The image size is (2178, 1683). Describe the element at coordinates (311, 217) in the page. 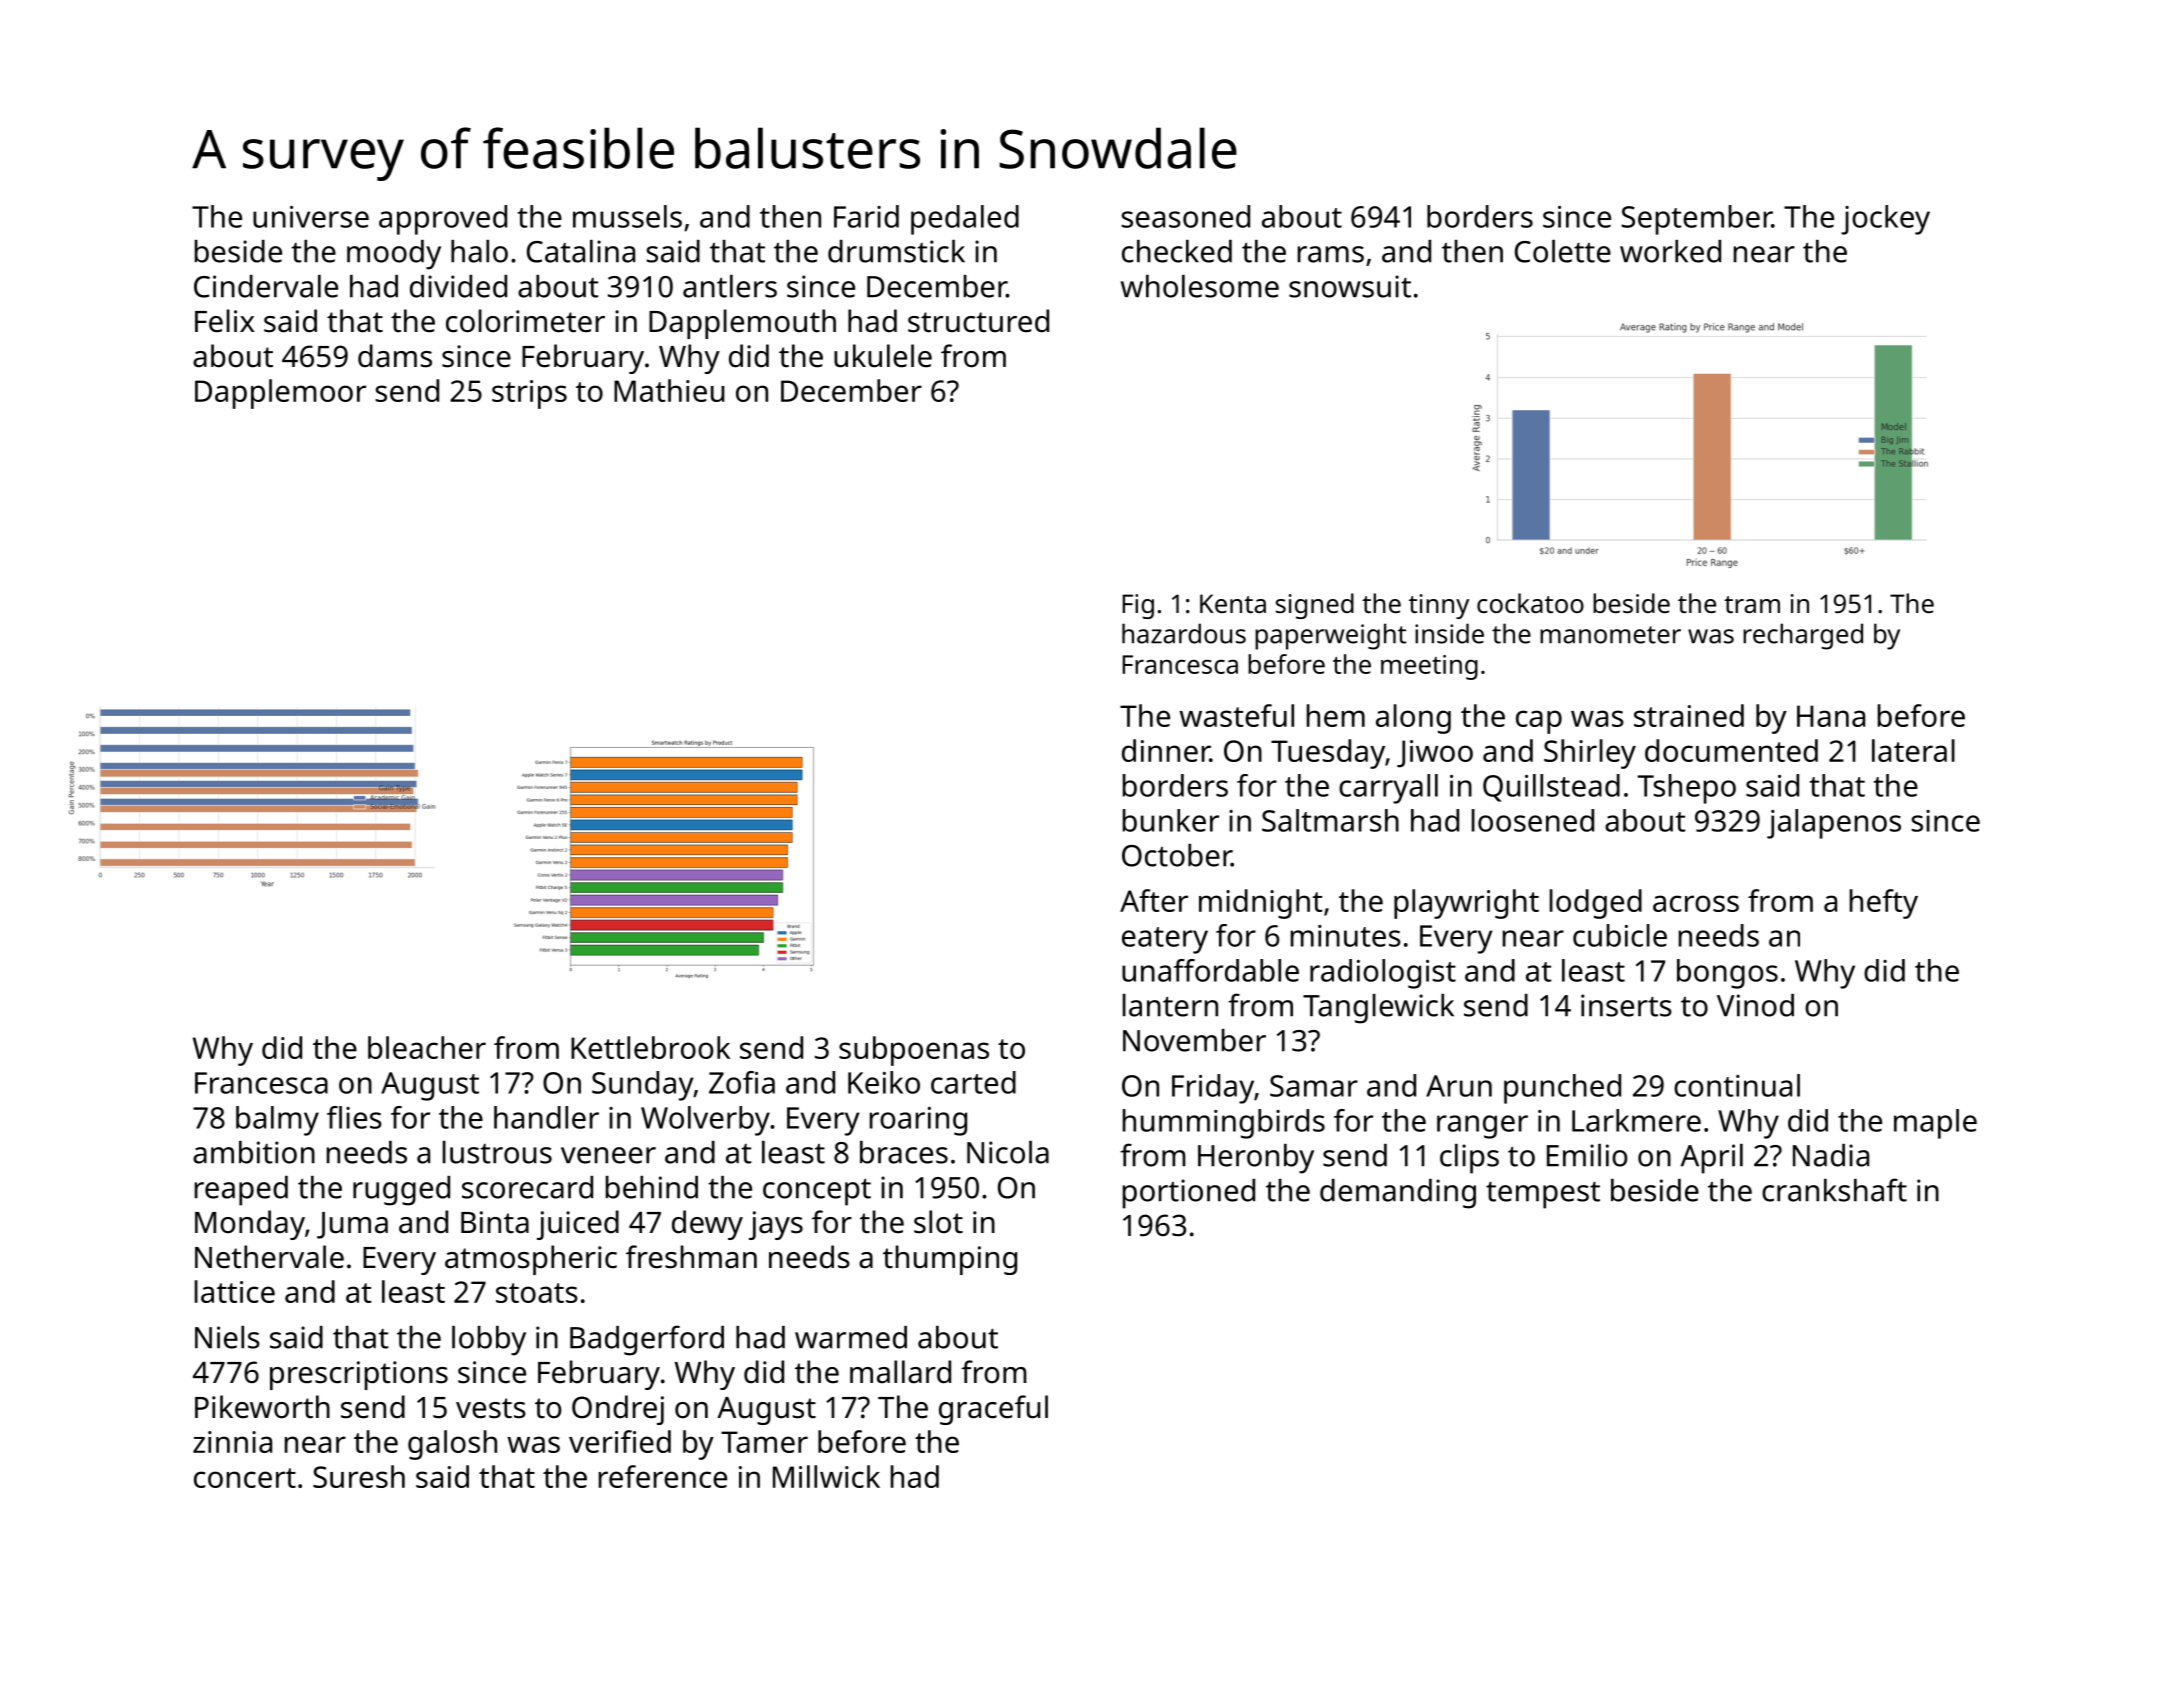

I see `universe` at that location.
